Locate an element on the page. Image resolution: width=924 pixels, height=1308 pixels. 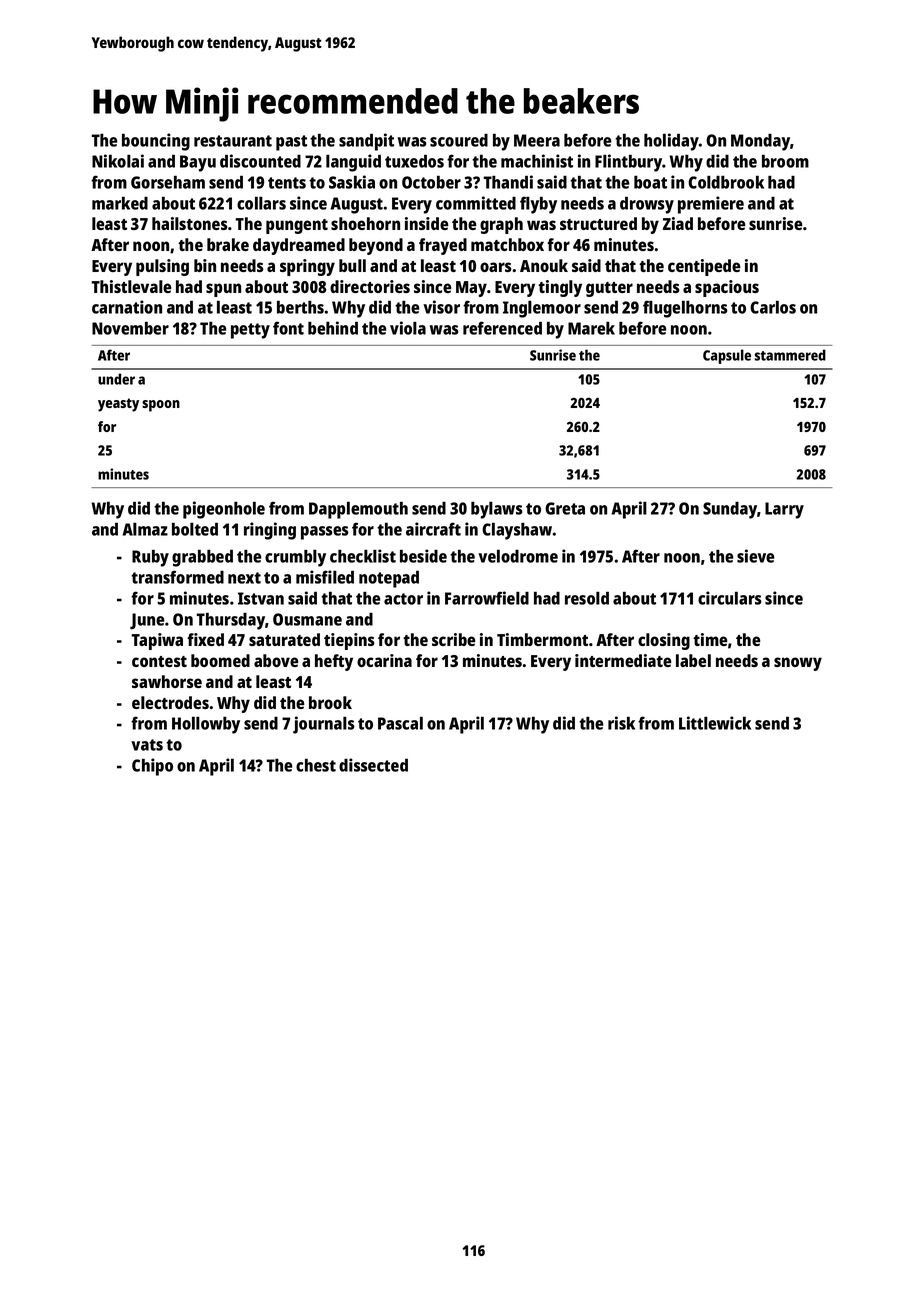
past is located at coordinates (291, 143).
